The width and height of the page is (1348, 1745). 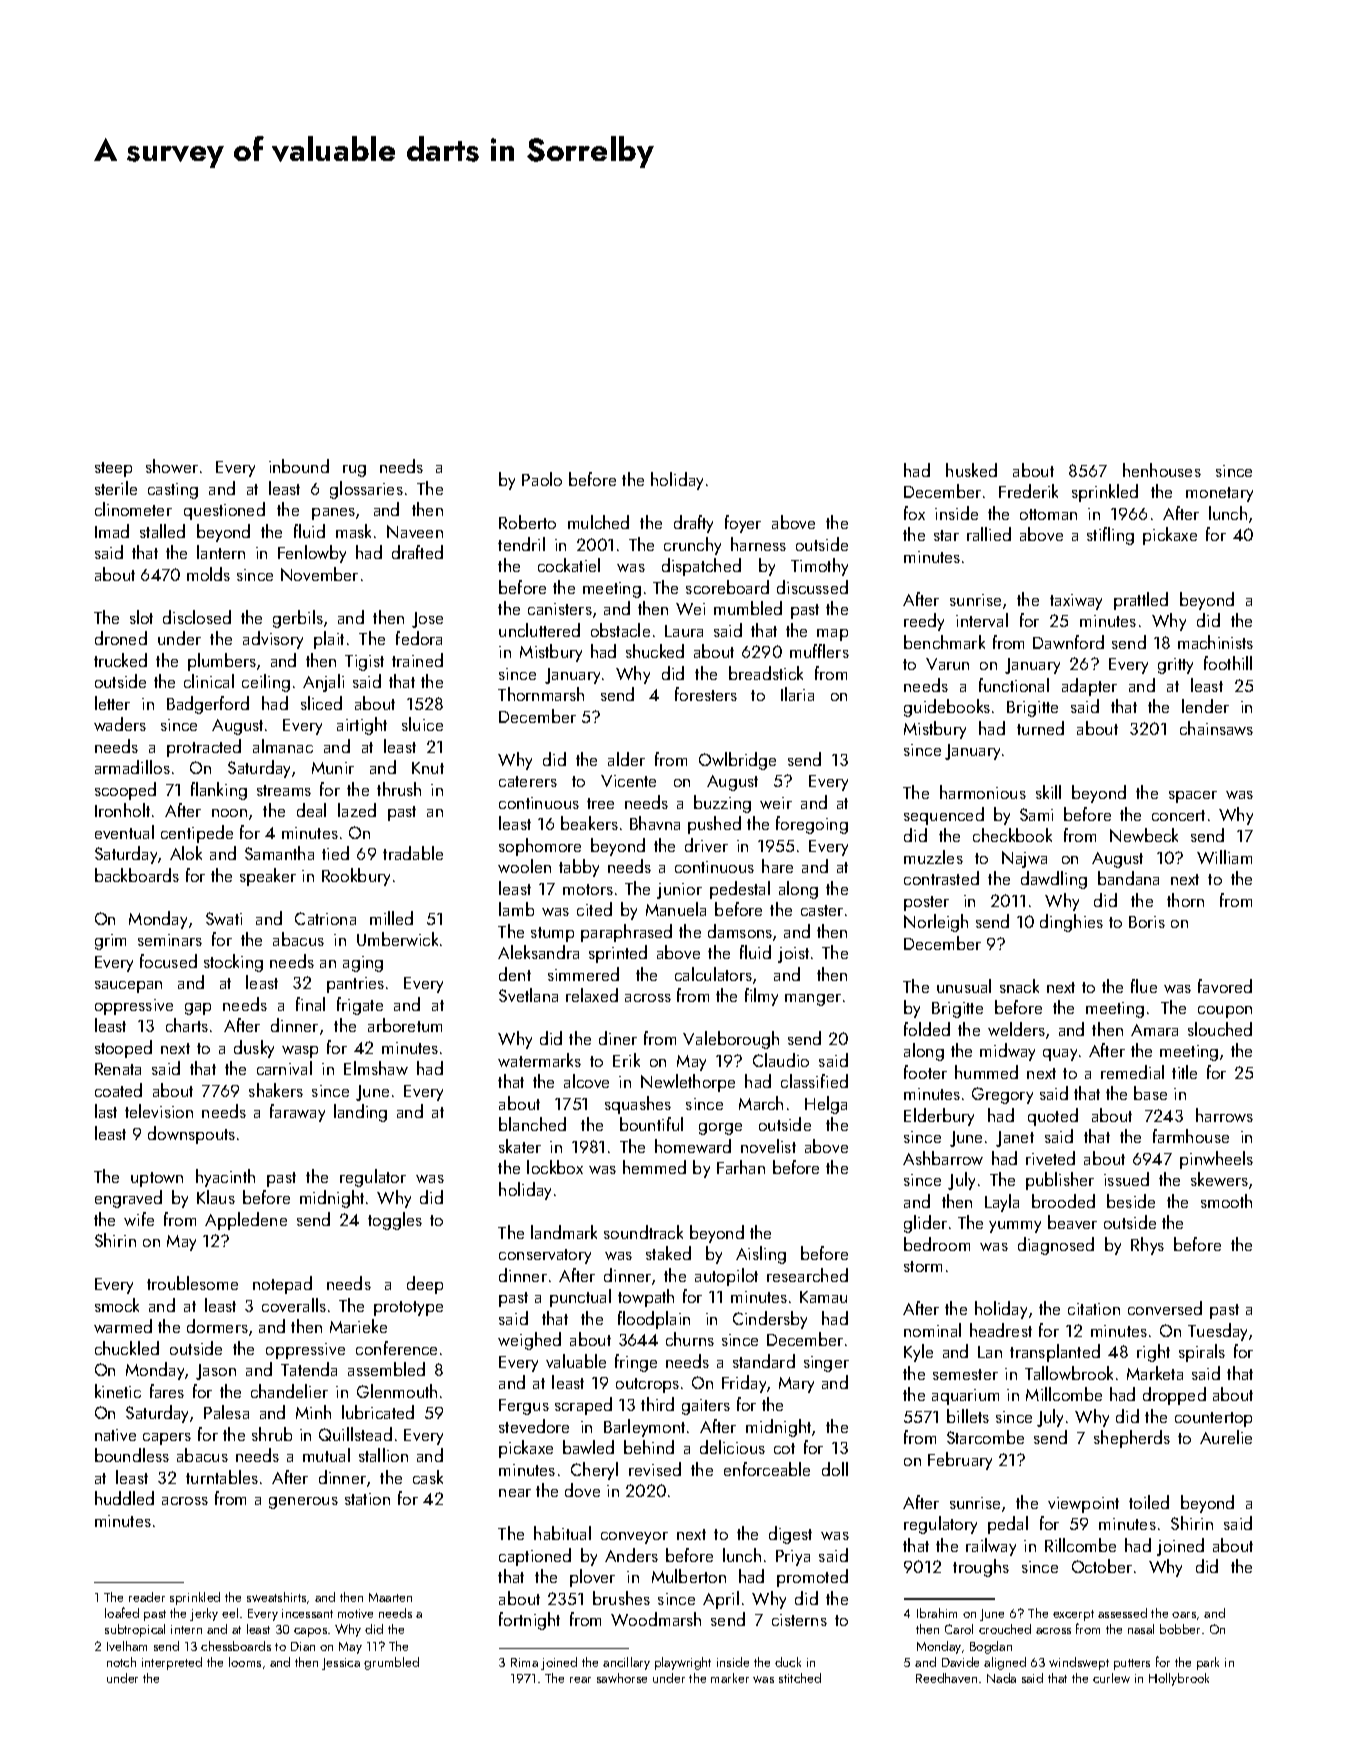 I want to click on Aurelie, so click(x=1226, y=1437).
